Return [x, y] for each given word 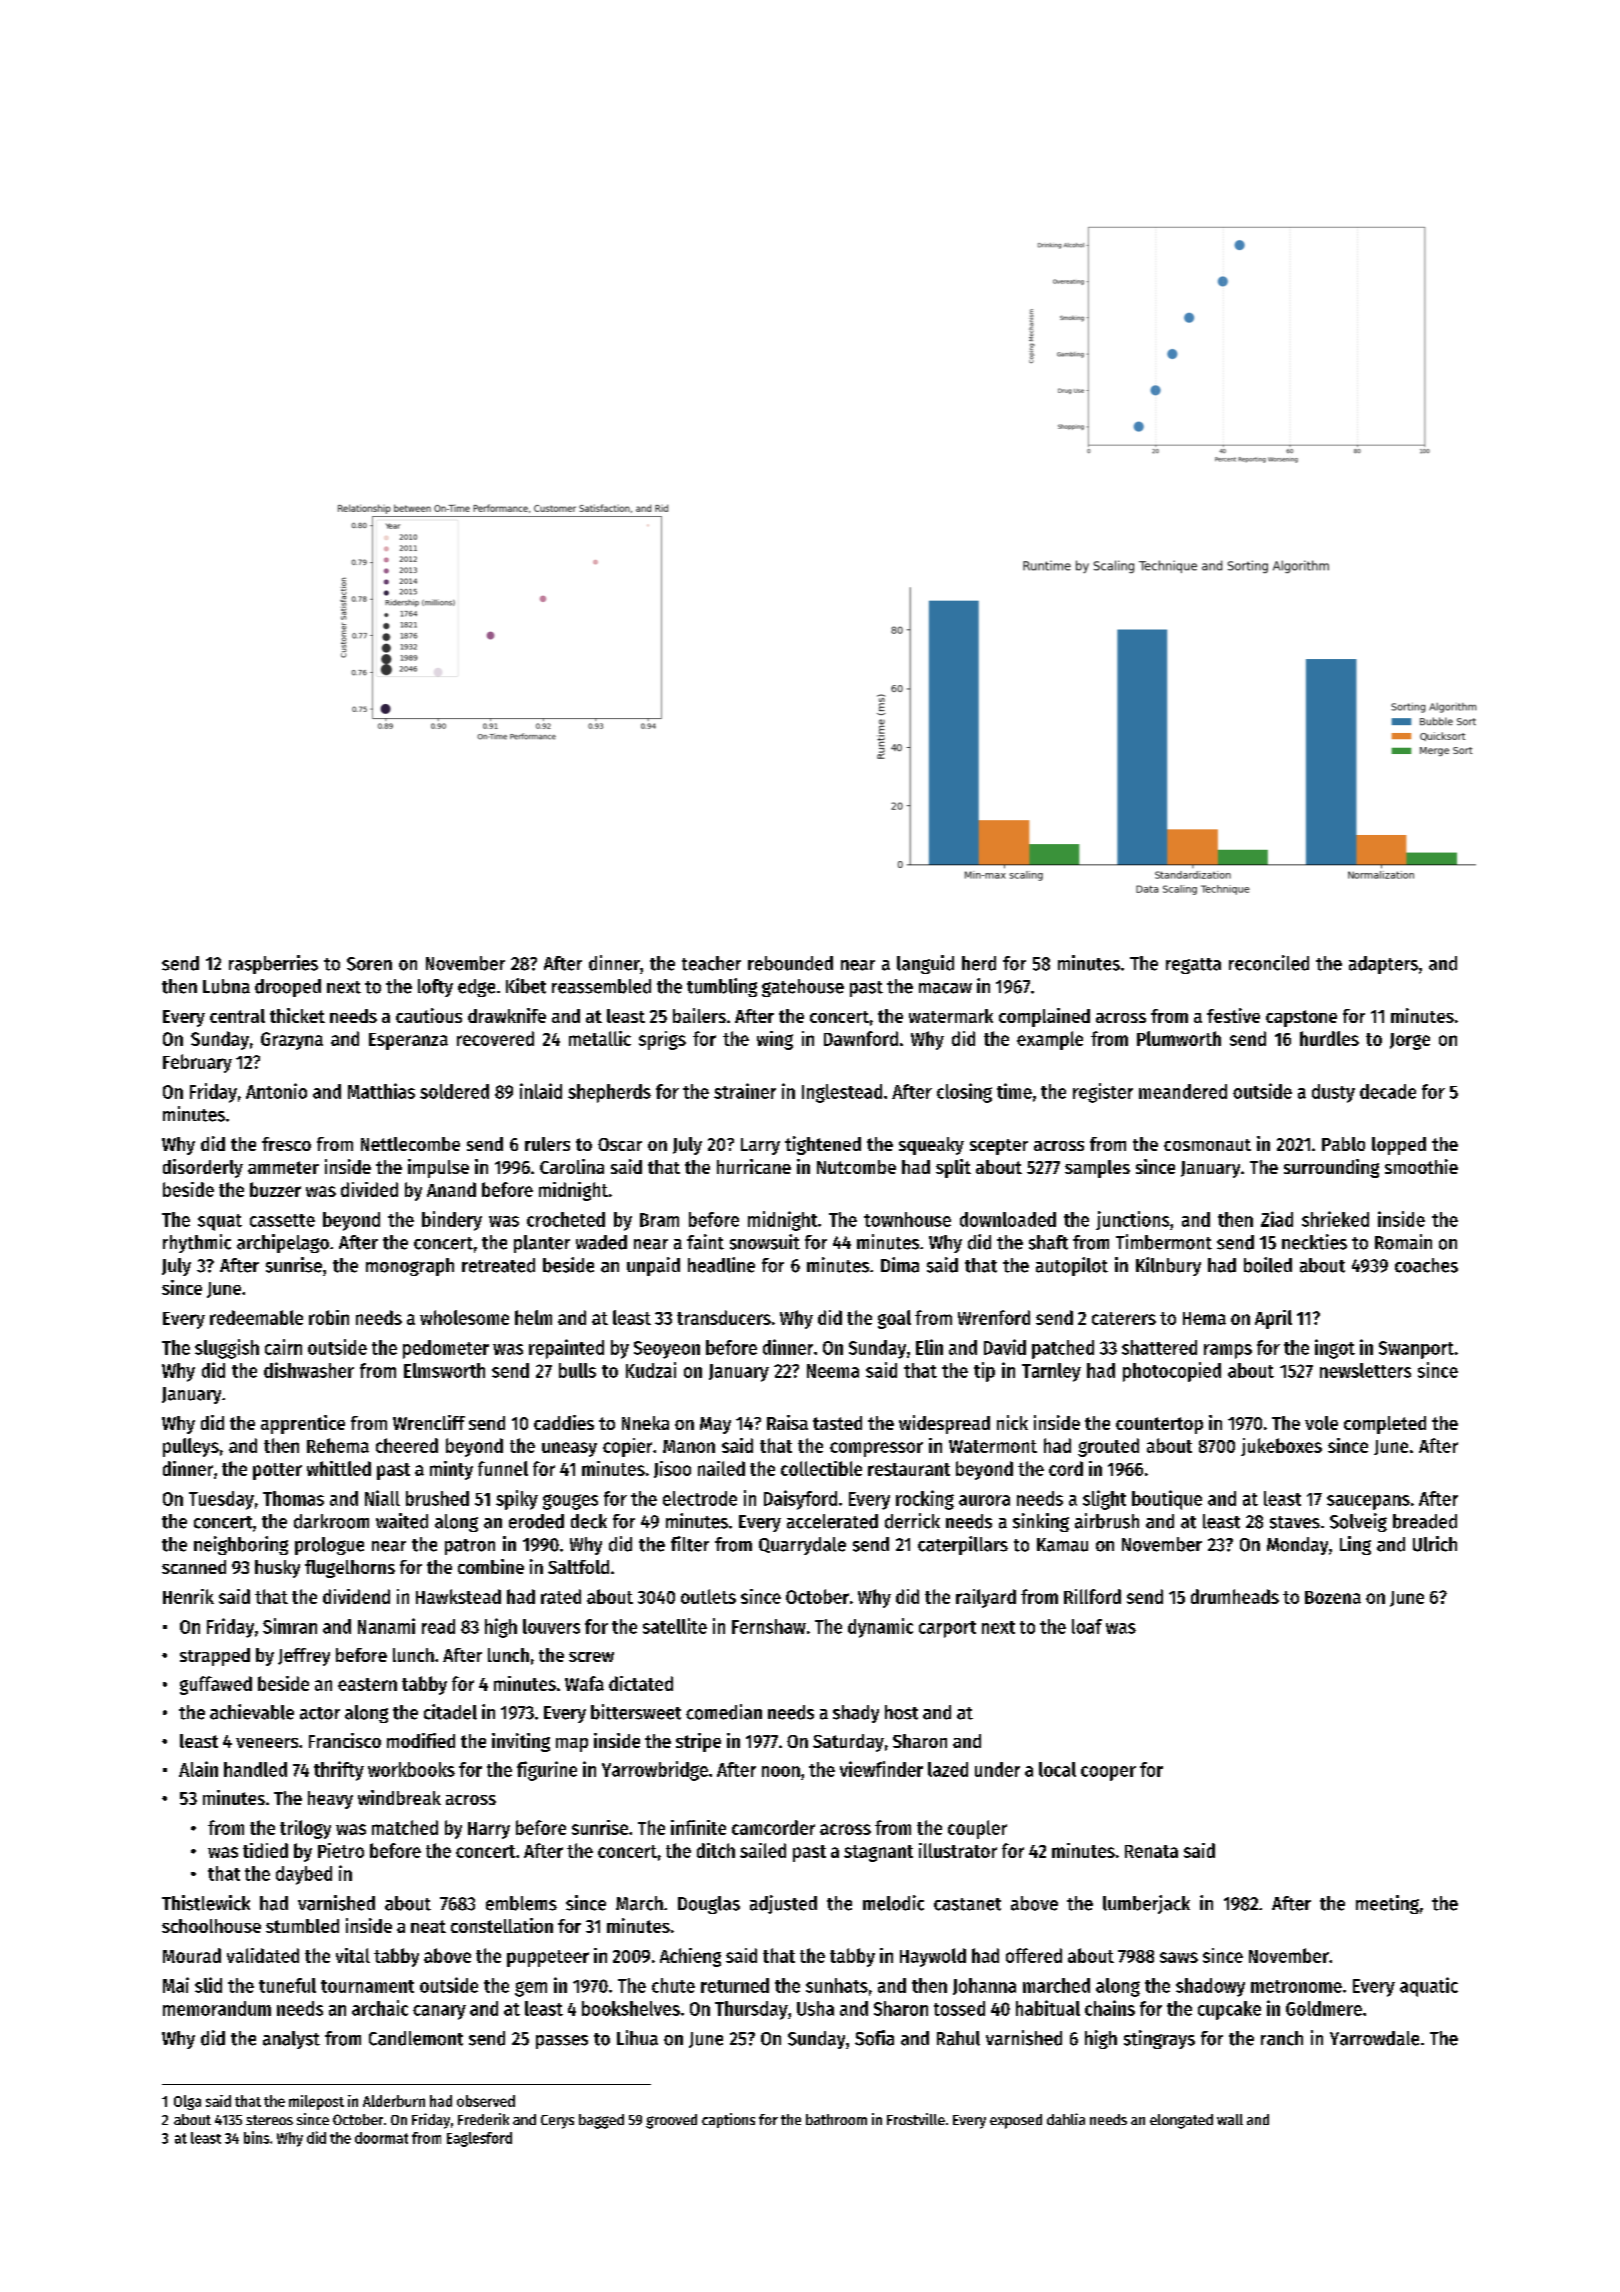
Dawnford [861, 1038]
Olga [187, 2102]
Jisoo [672, 1469]
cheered [407, 1445]
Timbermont [1164, 1242]
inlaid [541, 1091]
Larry [760, 1146]
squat [220, 1222]
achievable [252, 1712]
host [901, 1712]
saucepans [1368, 1502]
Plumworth [1179, 1038]
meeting [1387, 1904]
